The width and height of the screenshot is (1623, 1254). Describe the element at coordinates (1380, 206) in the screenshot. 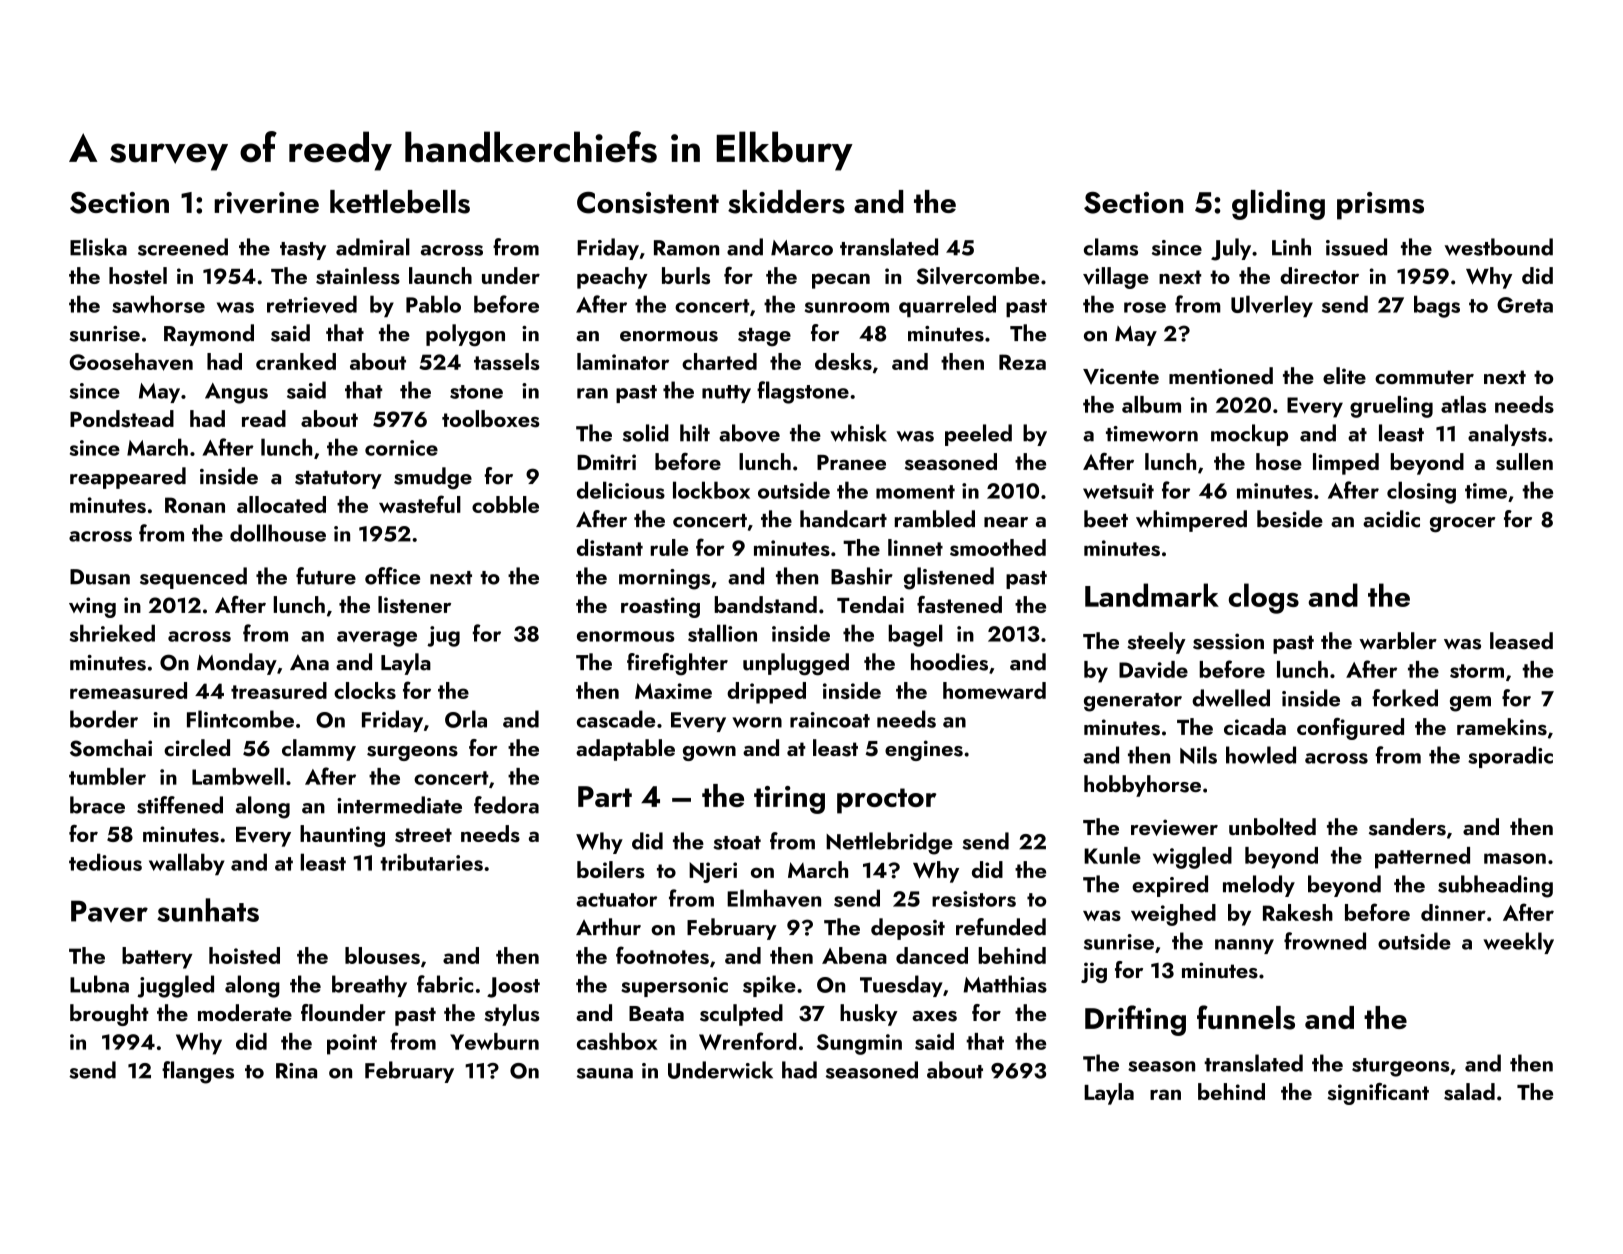

I see `prisms` at that location.
